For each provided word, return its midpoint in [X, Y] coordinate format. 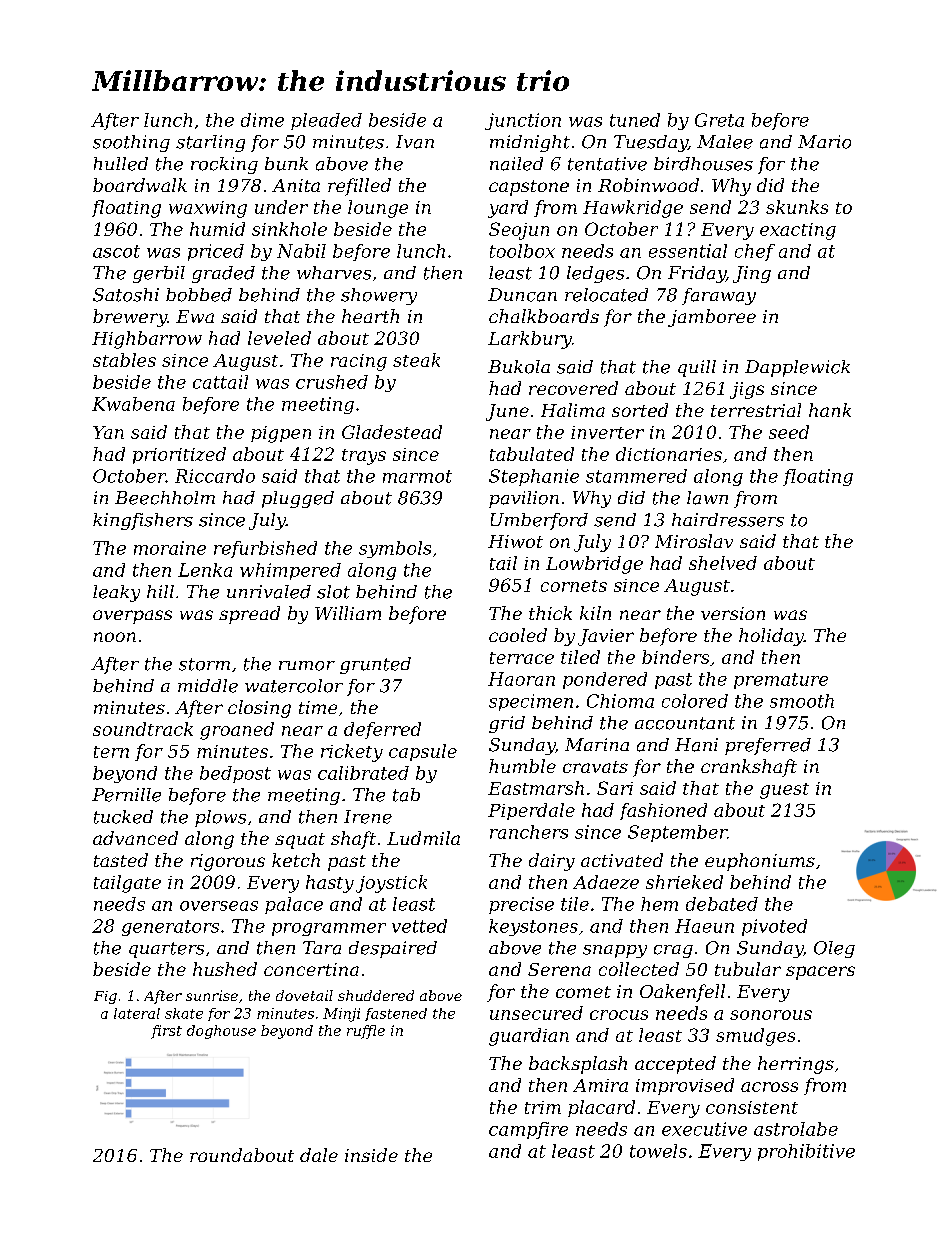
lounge [378, 209]
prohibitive [806, 1152]
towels [658, 1151]
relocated [606, 295]
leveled [279, 338]
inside [371, 1155]
